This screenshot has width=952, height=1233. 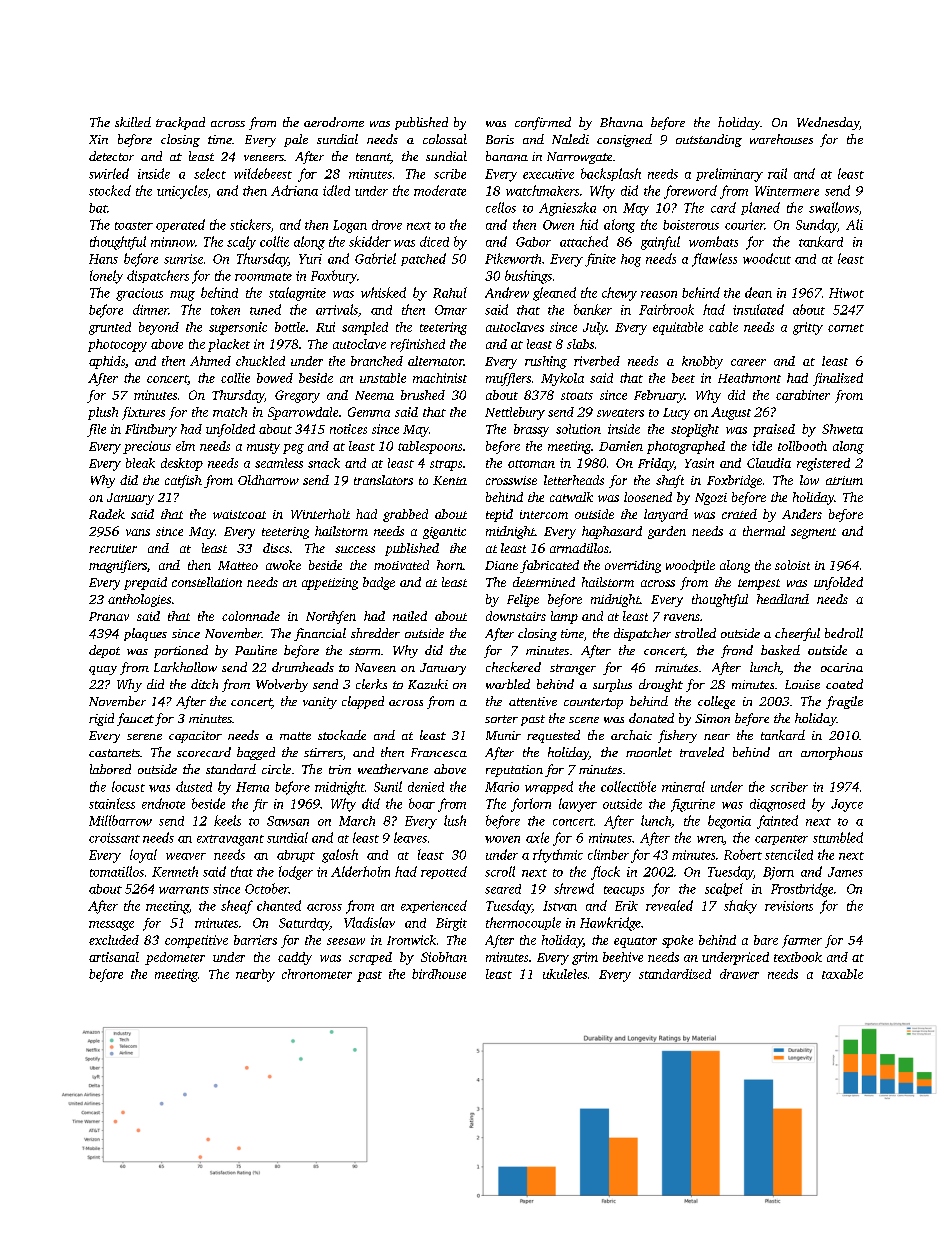 What do you see at coordinates (783, 599) in the screenshot?
I see `headland` at bounding box center [783, 599].
